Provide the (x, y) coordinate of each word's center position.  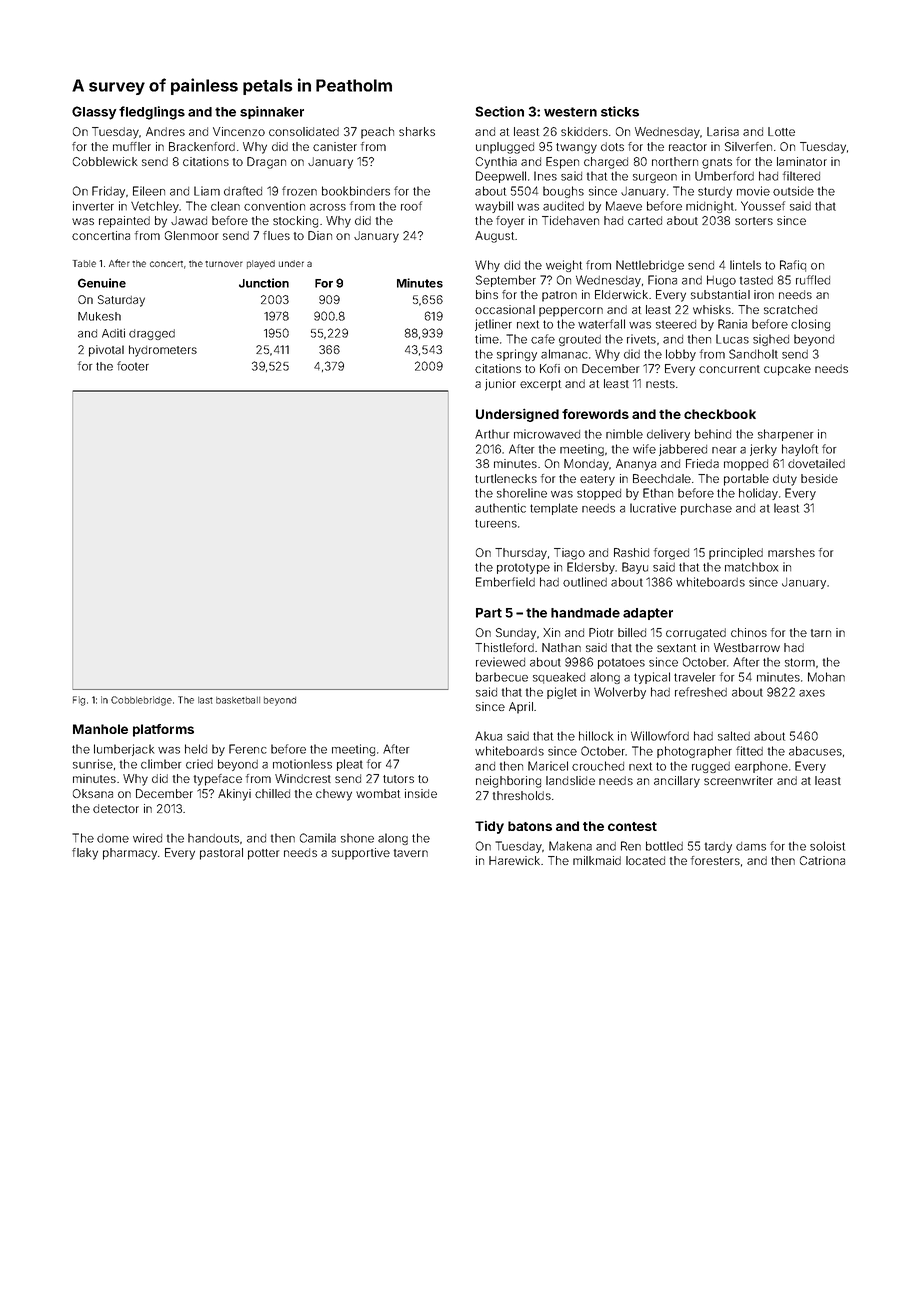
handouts (213, 838)
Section (499, 111)
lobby (681, 355)
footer (133, 366)
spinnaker (272, 112)
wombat (378, 793)
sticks (620, 111)
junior (500, 385)
